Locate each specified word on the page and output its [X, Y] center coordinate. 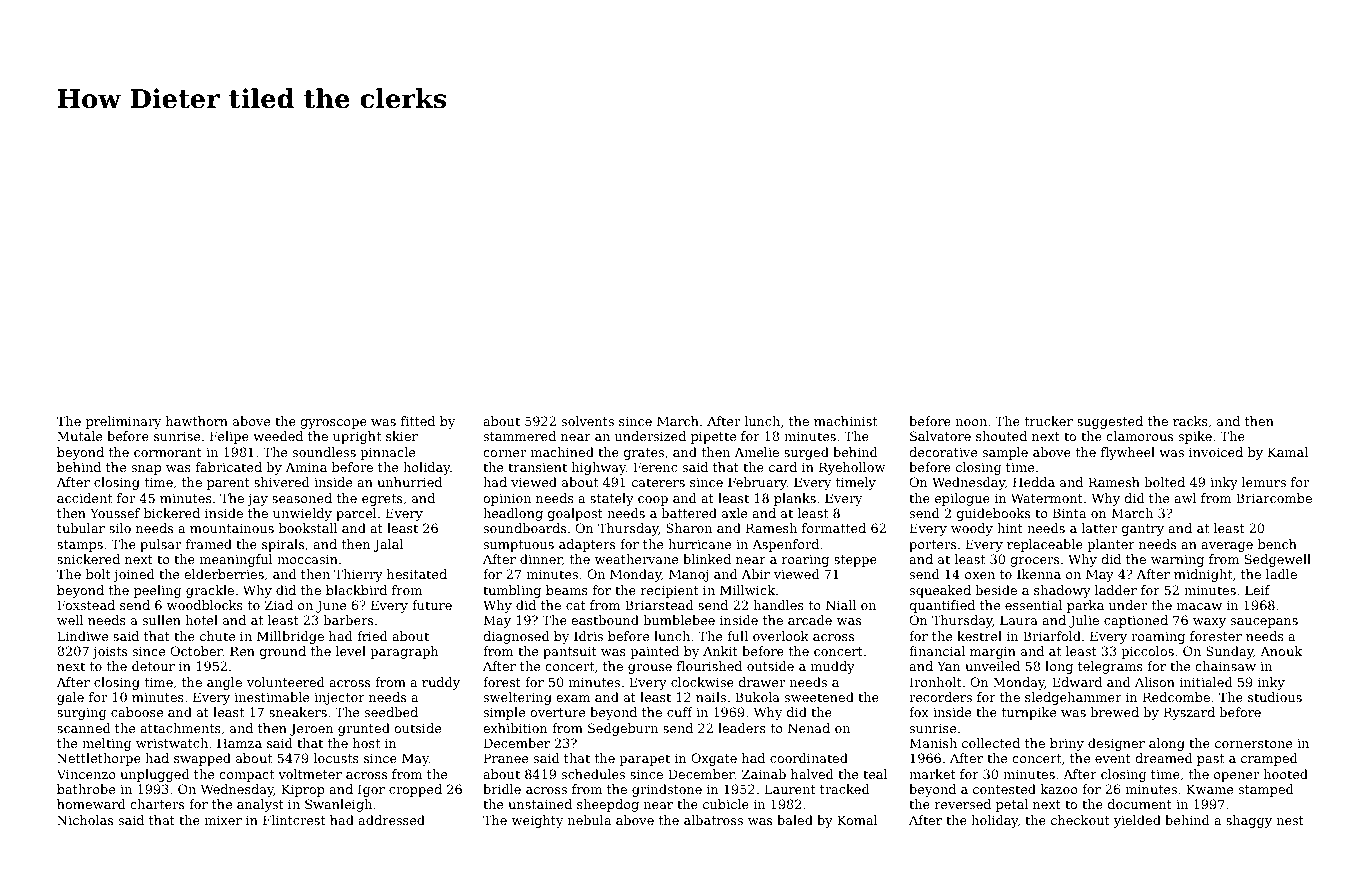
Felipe [229, 437]
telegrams [1110, 667]
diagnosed [516, 637]
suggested [1110, 422]
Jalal [388, 545]
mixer [223, 820]
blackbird [356, 590]
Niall [841, 605]
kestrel [979, 636]
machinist [845, 421]
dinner [541, 559]
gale [70, 698]
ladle [1281, 574]
